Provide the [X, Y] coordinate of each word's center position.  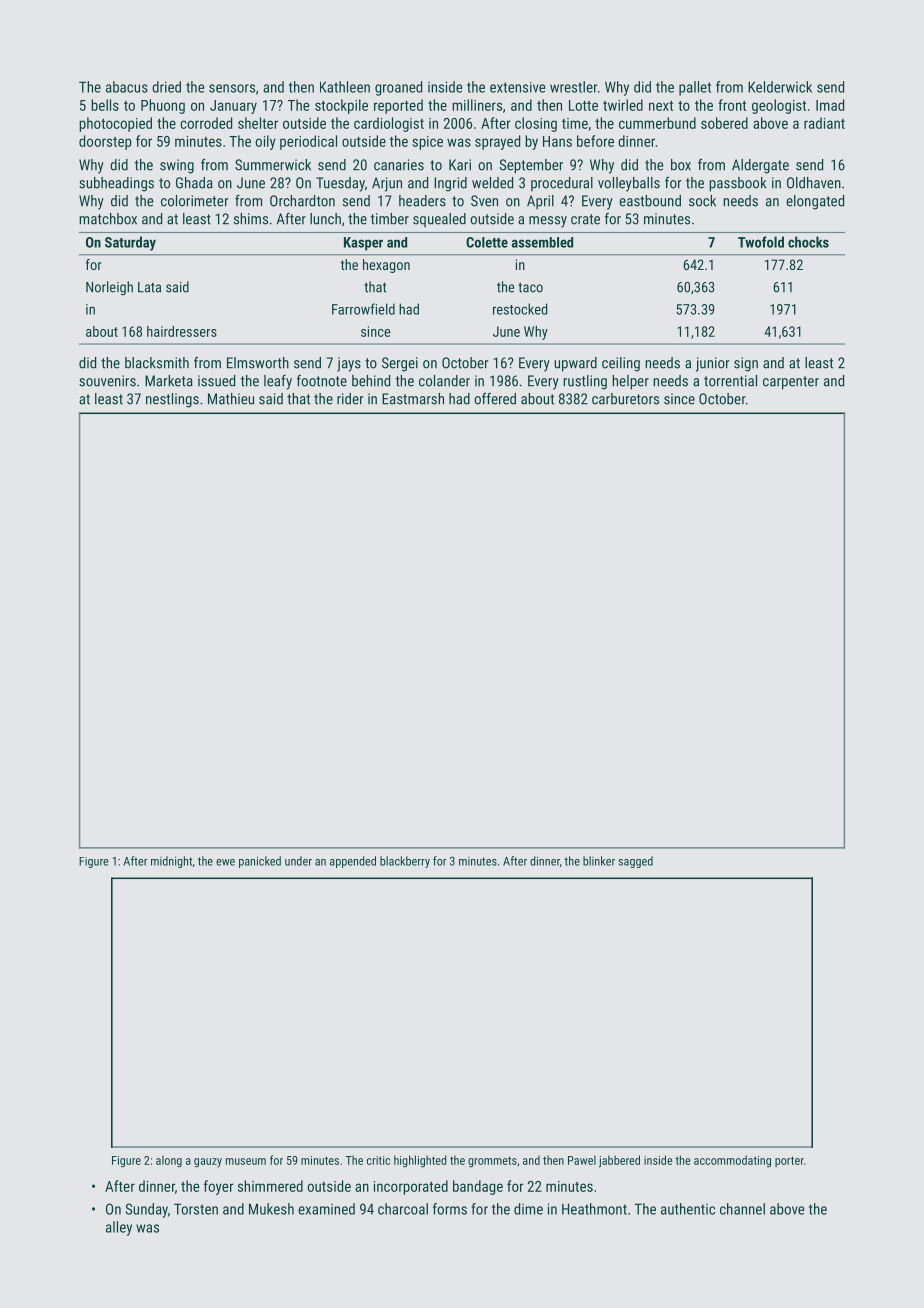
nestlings [172, 400]
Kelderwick [780, 87]
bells [105, 105]
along [169, 1161]
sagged [636, 862]
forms [450, 1209]
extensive [517, 87]
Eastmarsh [413, 399]
